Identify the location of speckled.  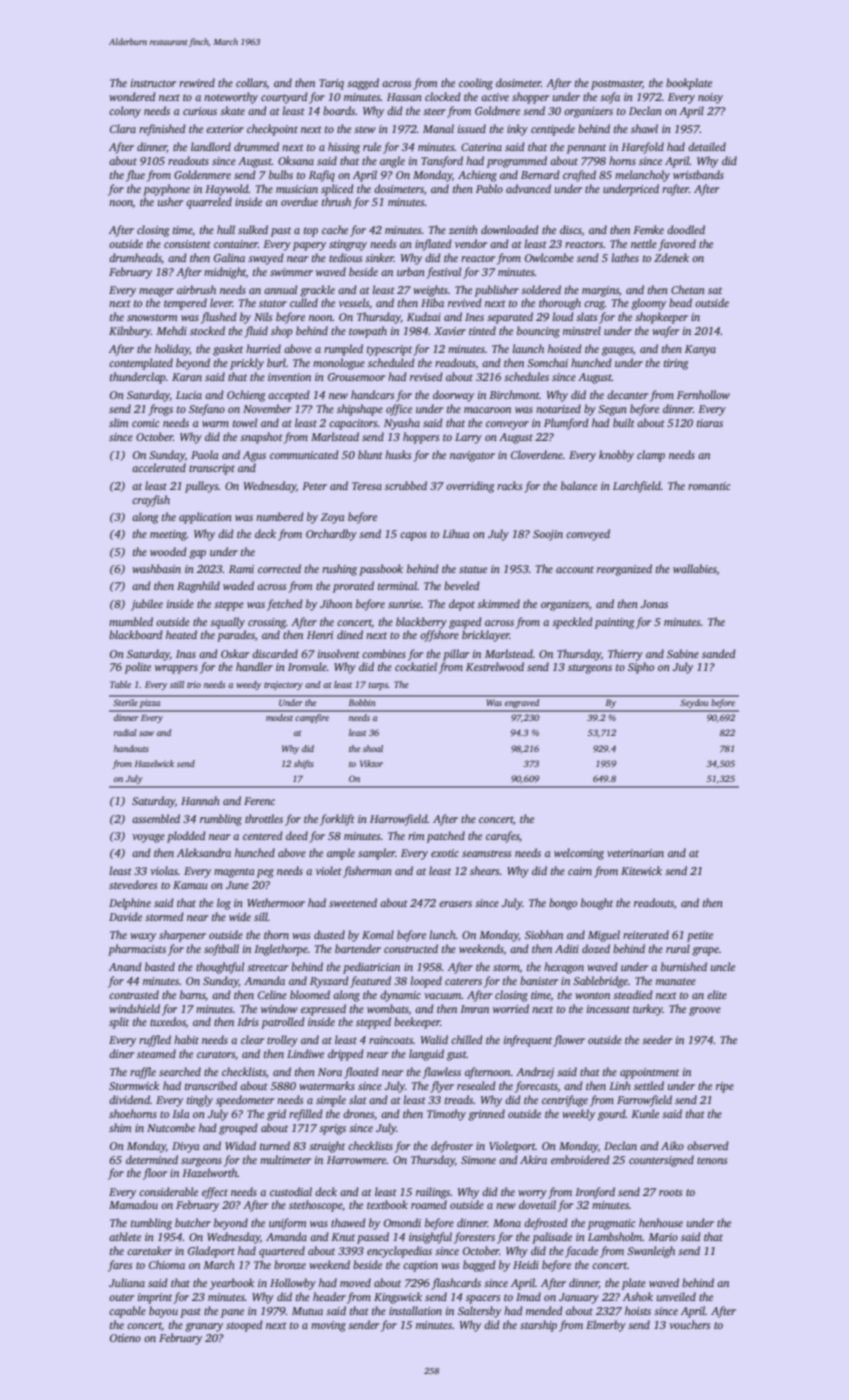
(572, 623).
